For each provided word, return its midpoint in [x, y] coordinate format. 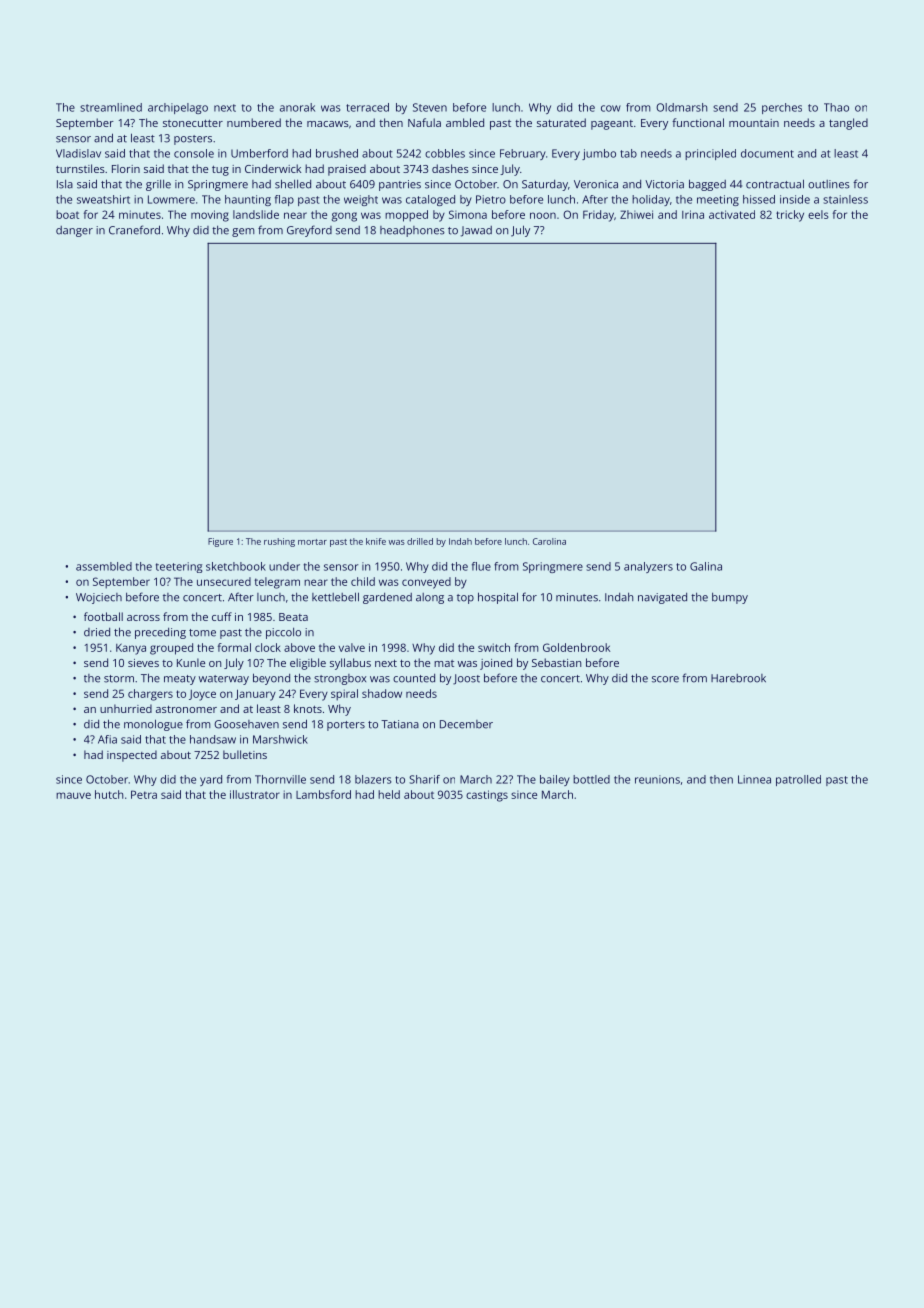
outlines [829, 184]
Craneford [134, 230]
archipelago [178, 108]
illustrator [255, 794]
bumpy [730, 598]
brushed [337, 153]
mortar [312, 542]
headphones [412, 231]
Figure [220, 542]
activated [732, 214]
